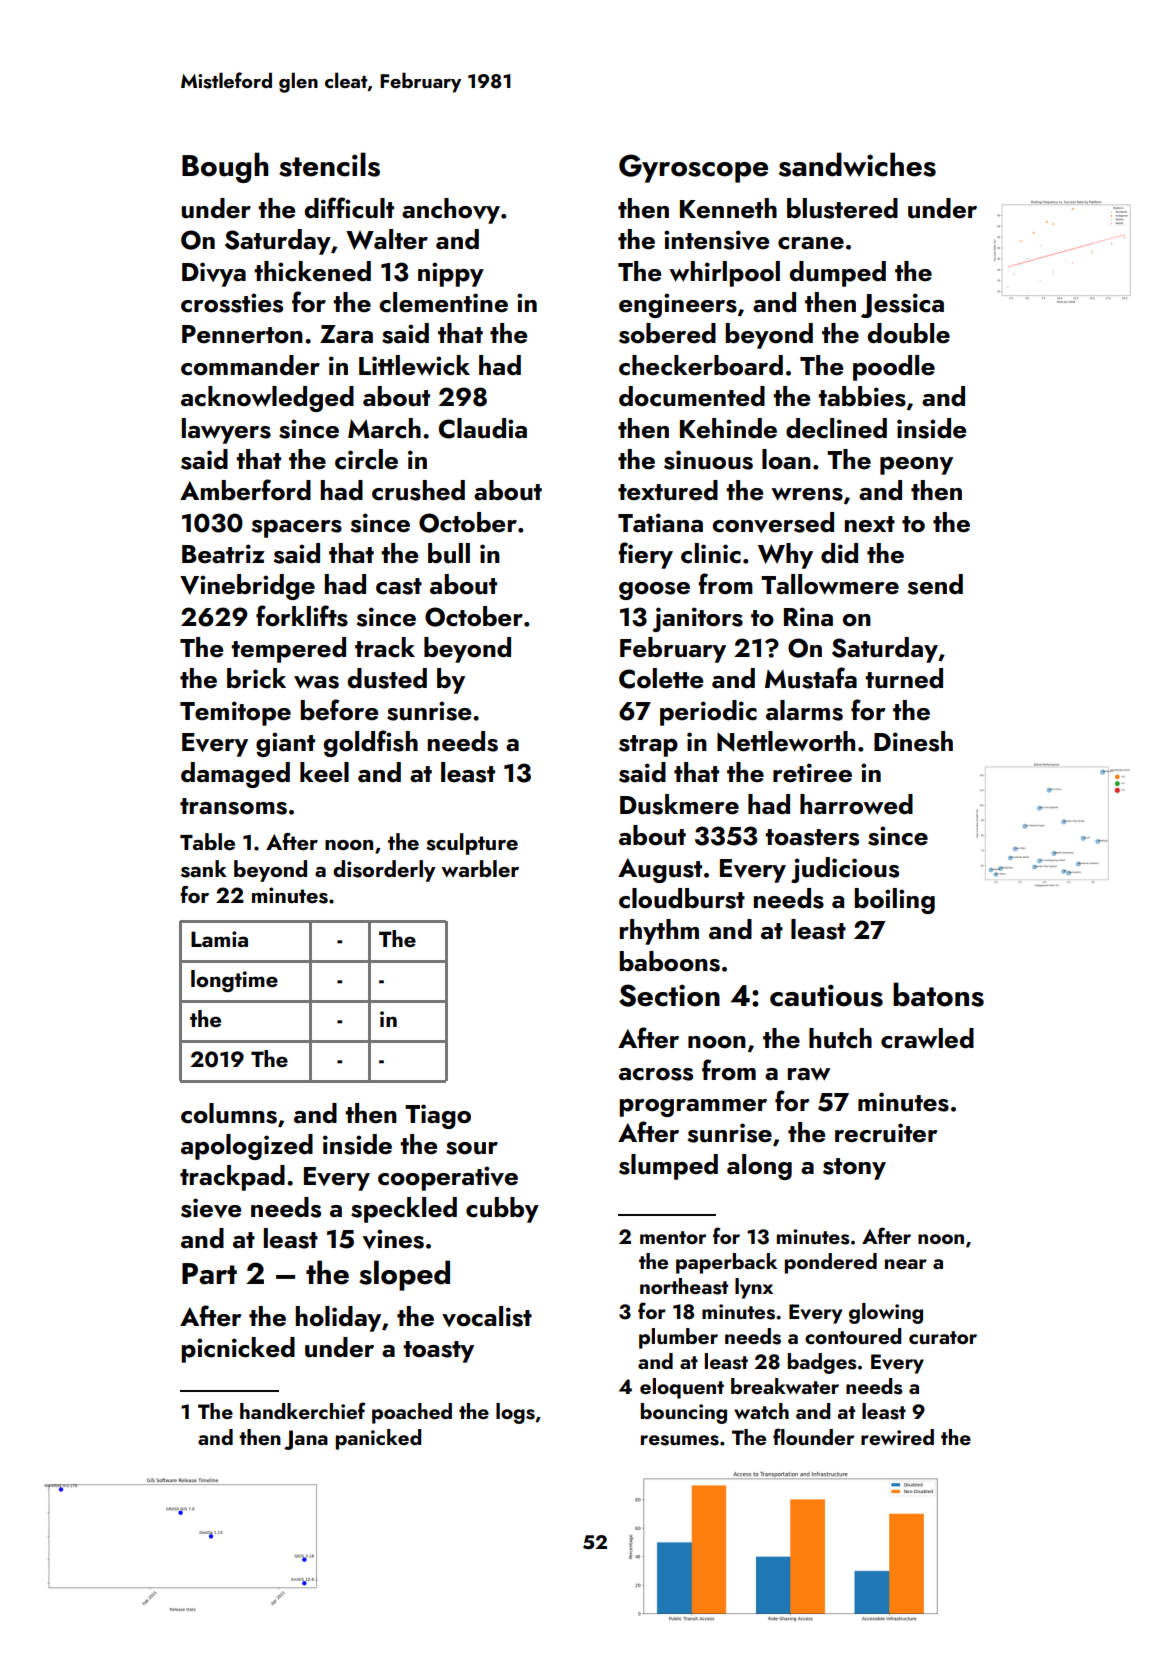  What do you see at coordinates (786, 459) in the page?
I see `loan` at bounding box center [786, 459].
